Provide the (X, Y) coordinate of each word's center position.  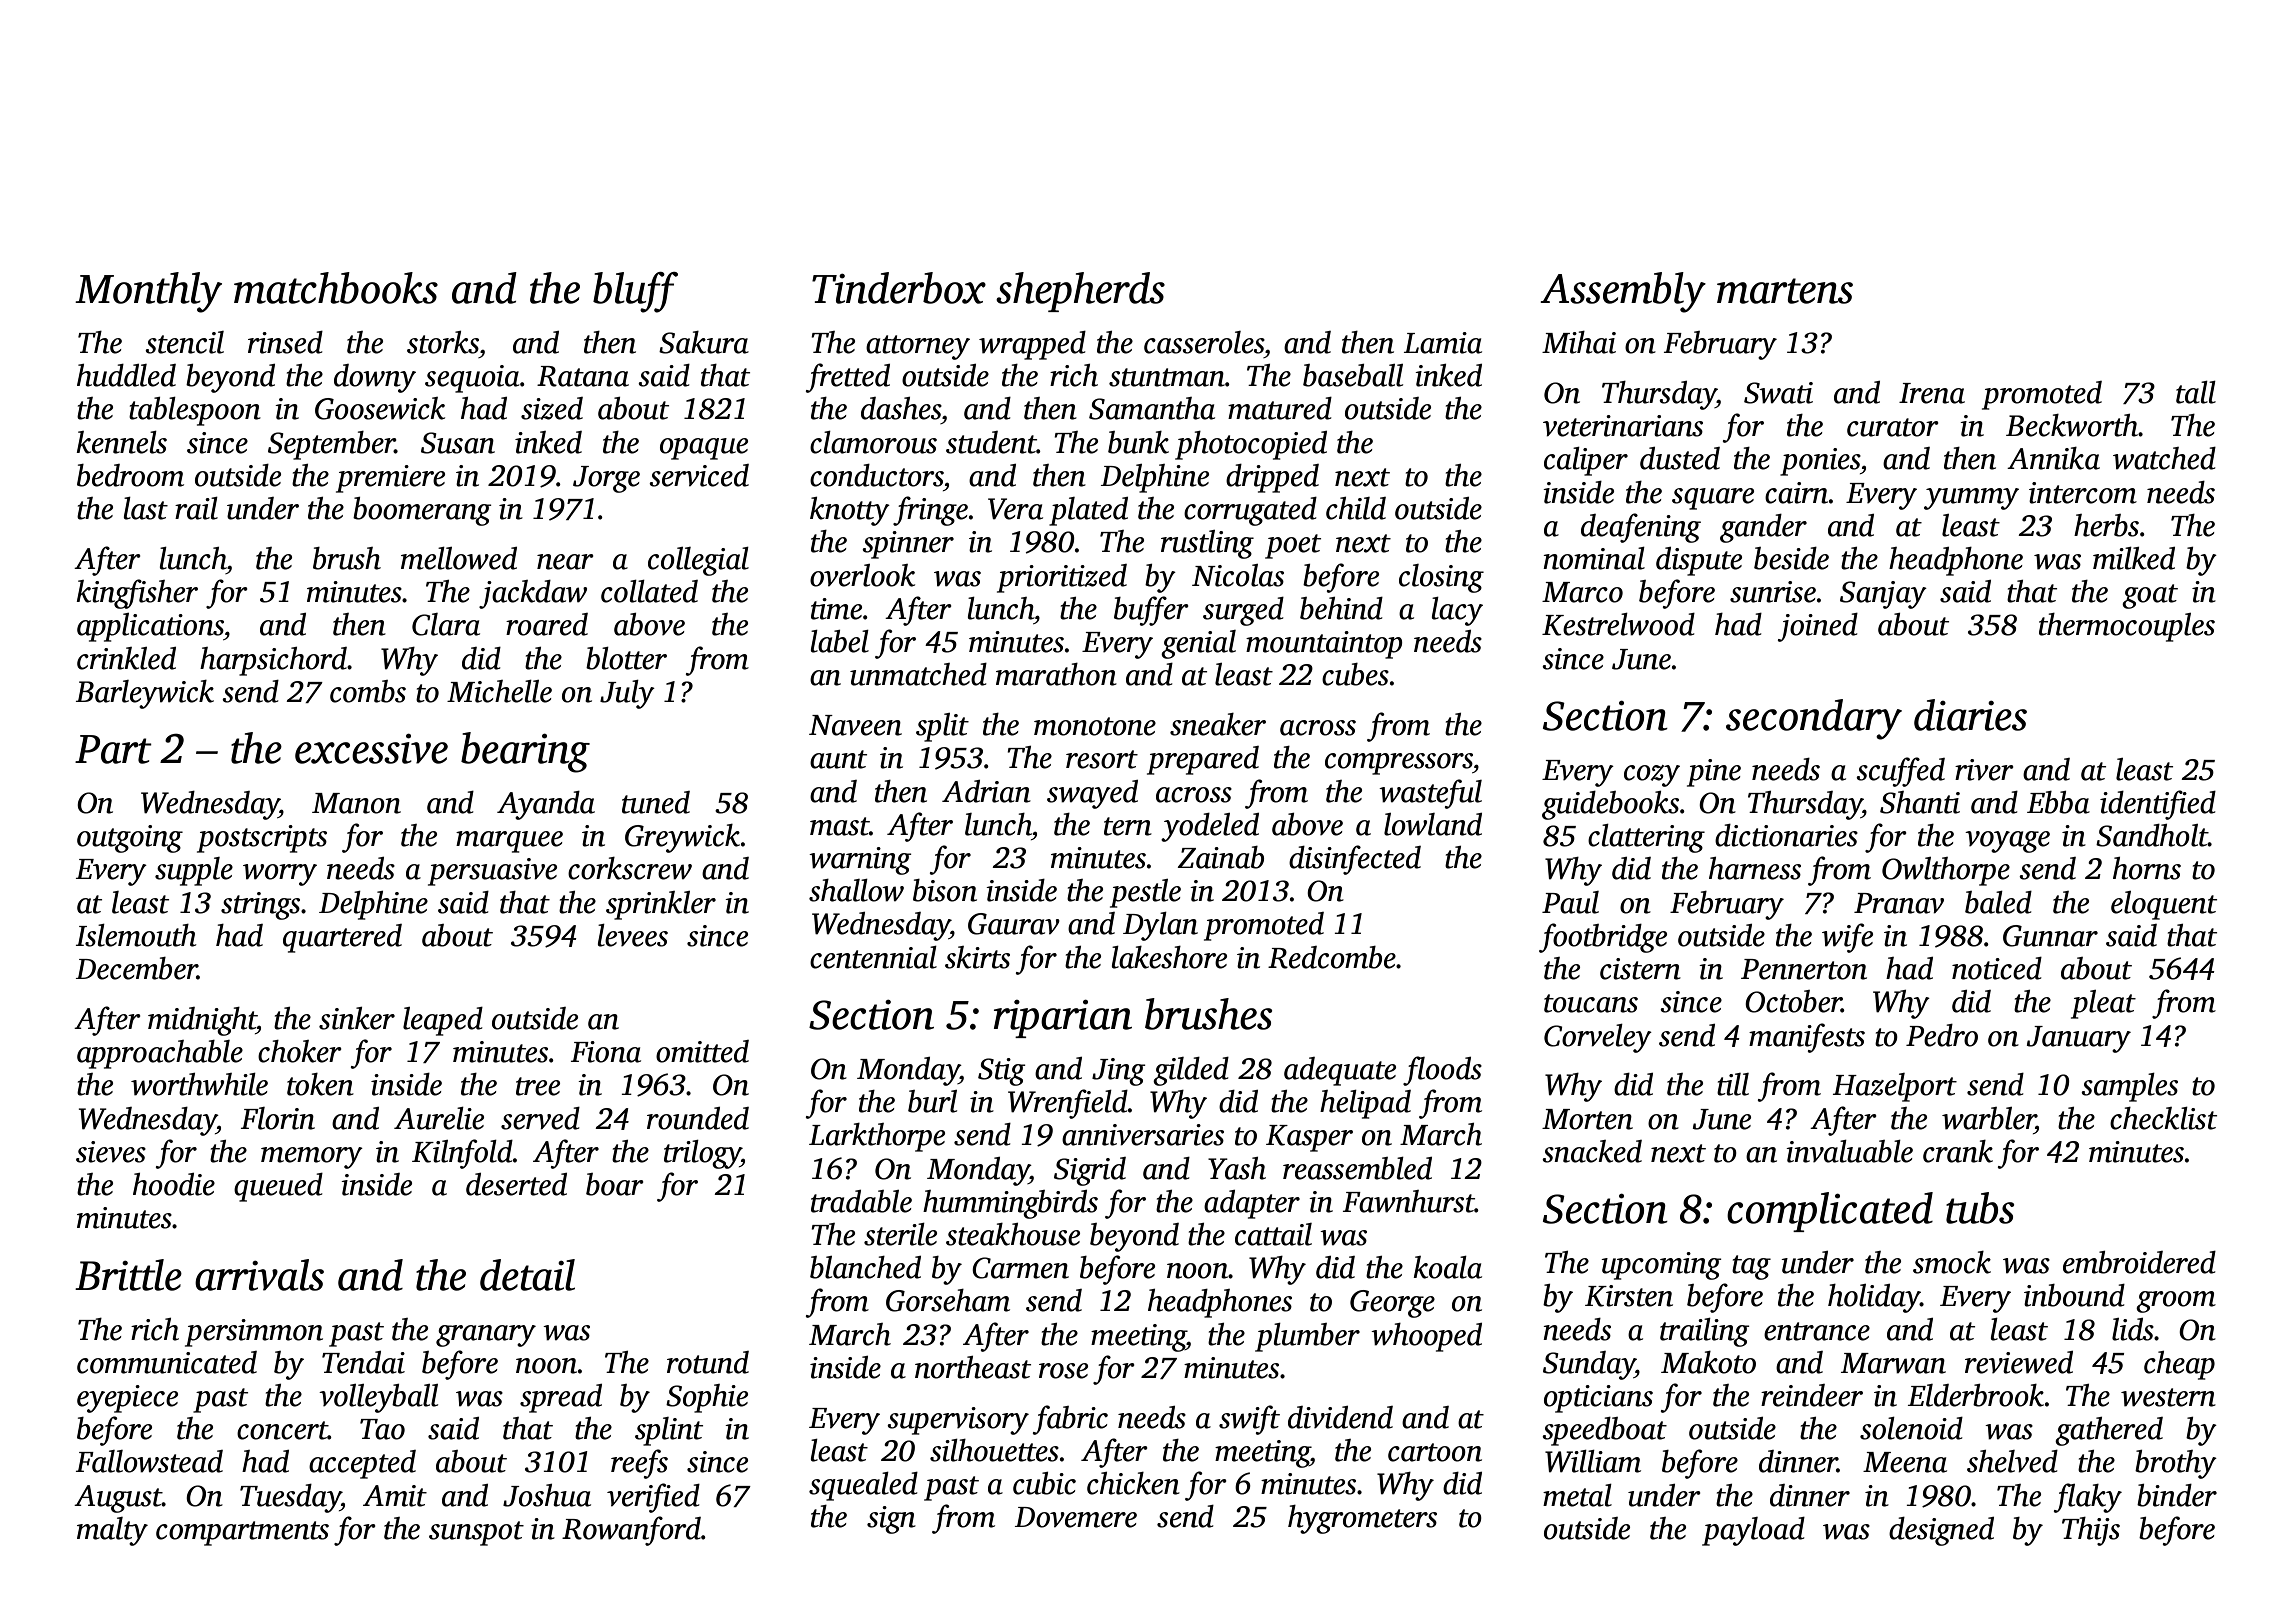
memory (312, 1158)
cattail (1273, 1234)
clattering (1646, 838)
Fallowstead (149, 1461)
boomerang (422, 511)
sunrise (1773, 592)
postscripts (262, 839)
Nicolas (1238, 575)
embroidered (2139, 1262)
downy (375, 378)
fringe (930, 511)
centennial (873, 957)
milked (2134, 558)
